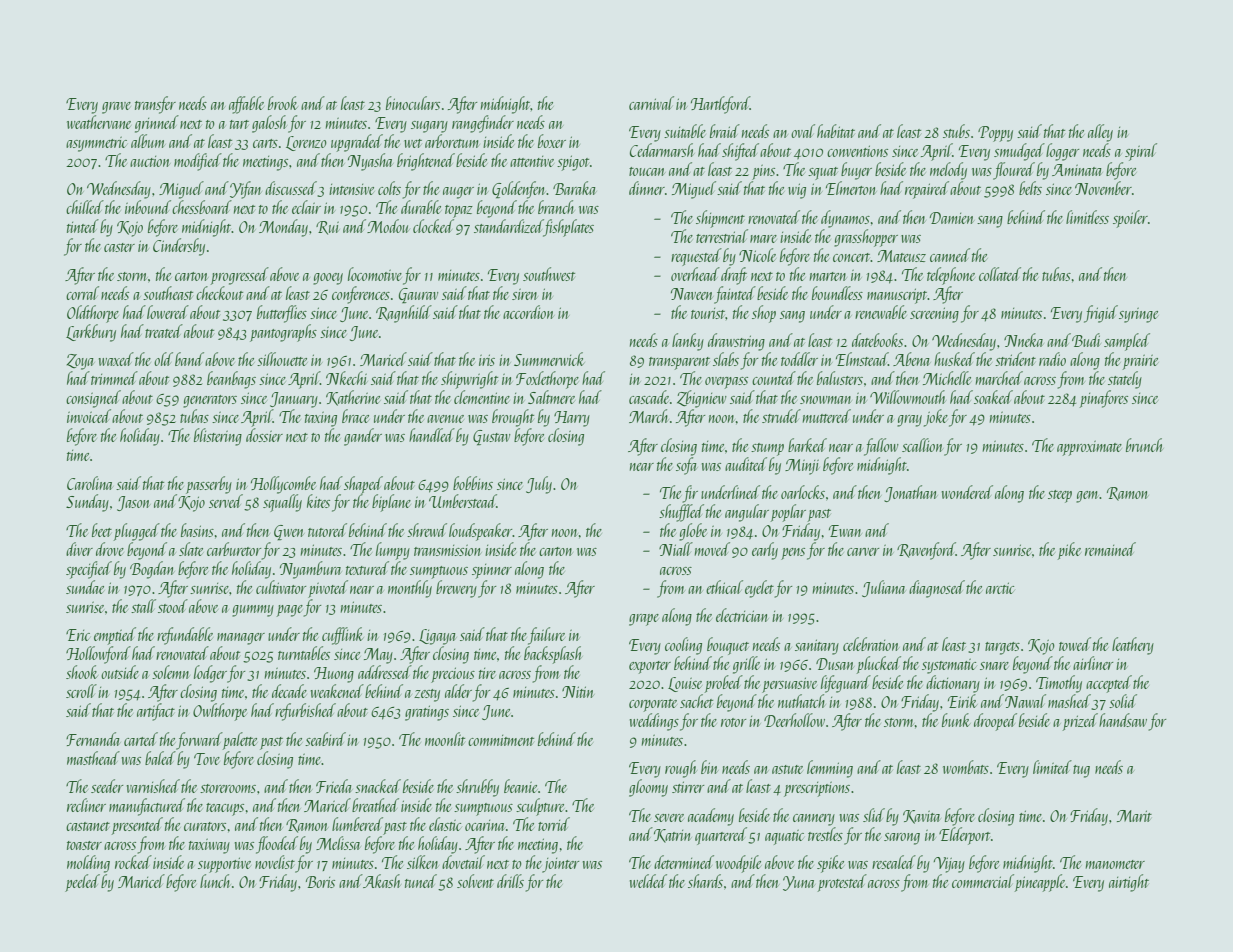 The height and width of the document is (952, 1233). I want to click on pantographs, so click(283, 333).
